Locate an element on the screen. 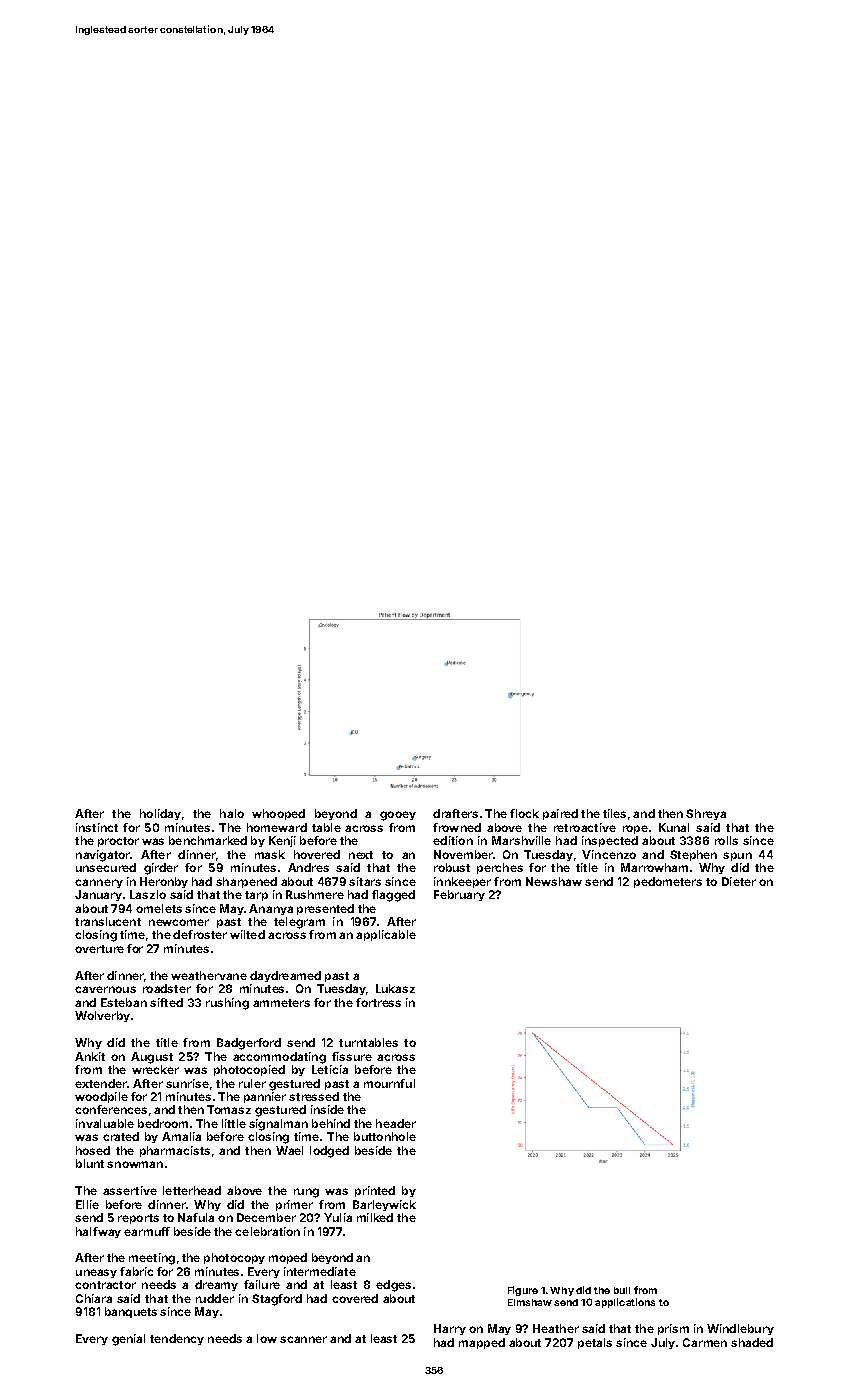 Image resolution: width=849 pixels, height=1400 pixels. Barleywick is located at coordinates (384, 1205).
